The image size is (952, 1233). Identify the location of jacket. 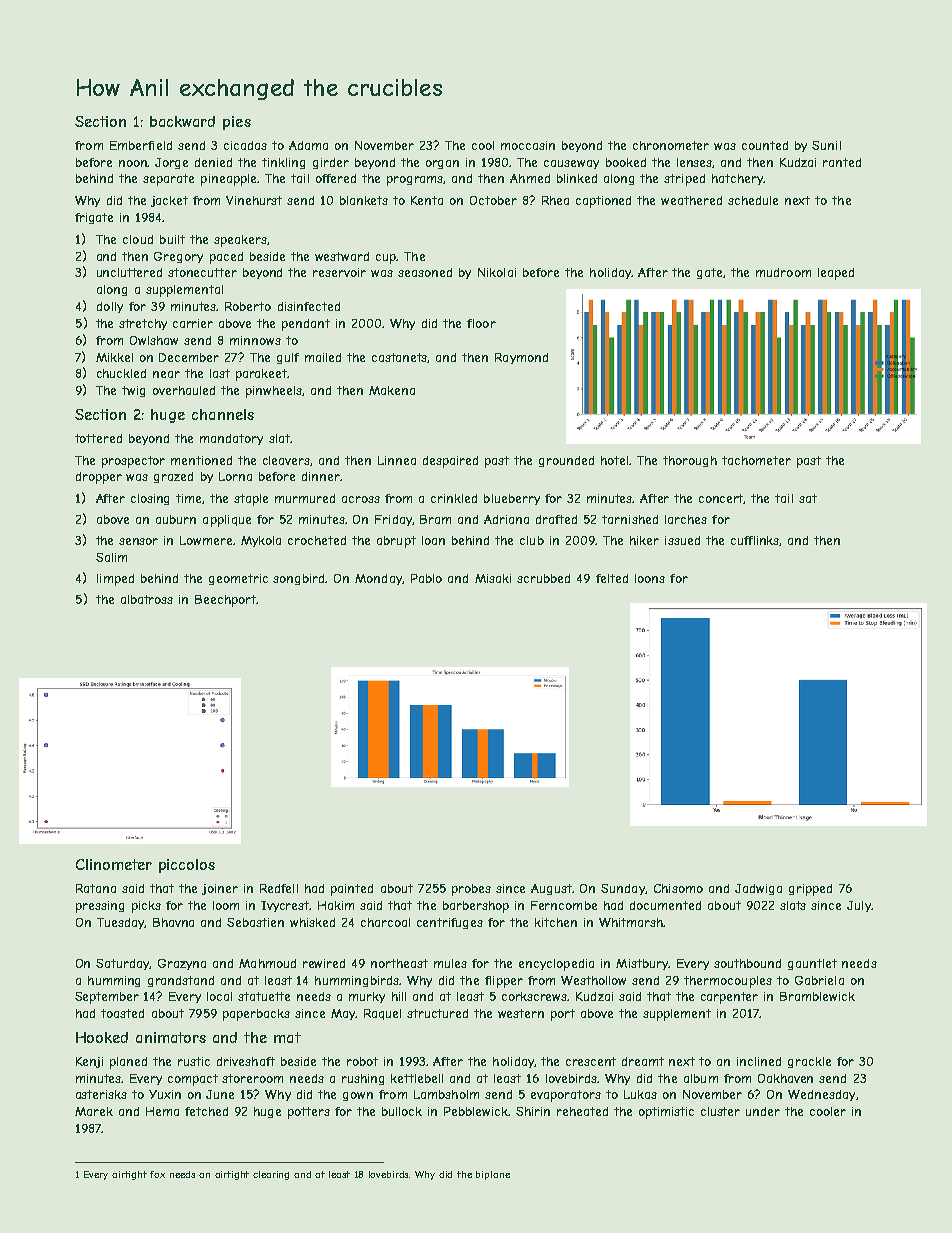
(169, 201).
